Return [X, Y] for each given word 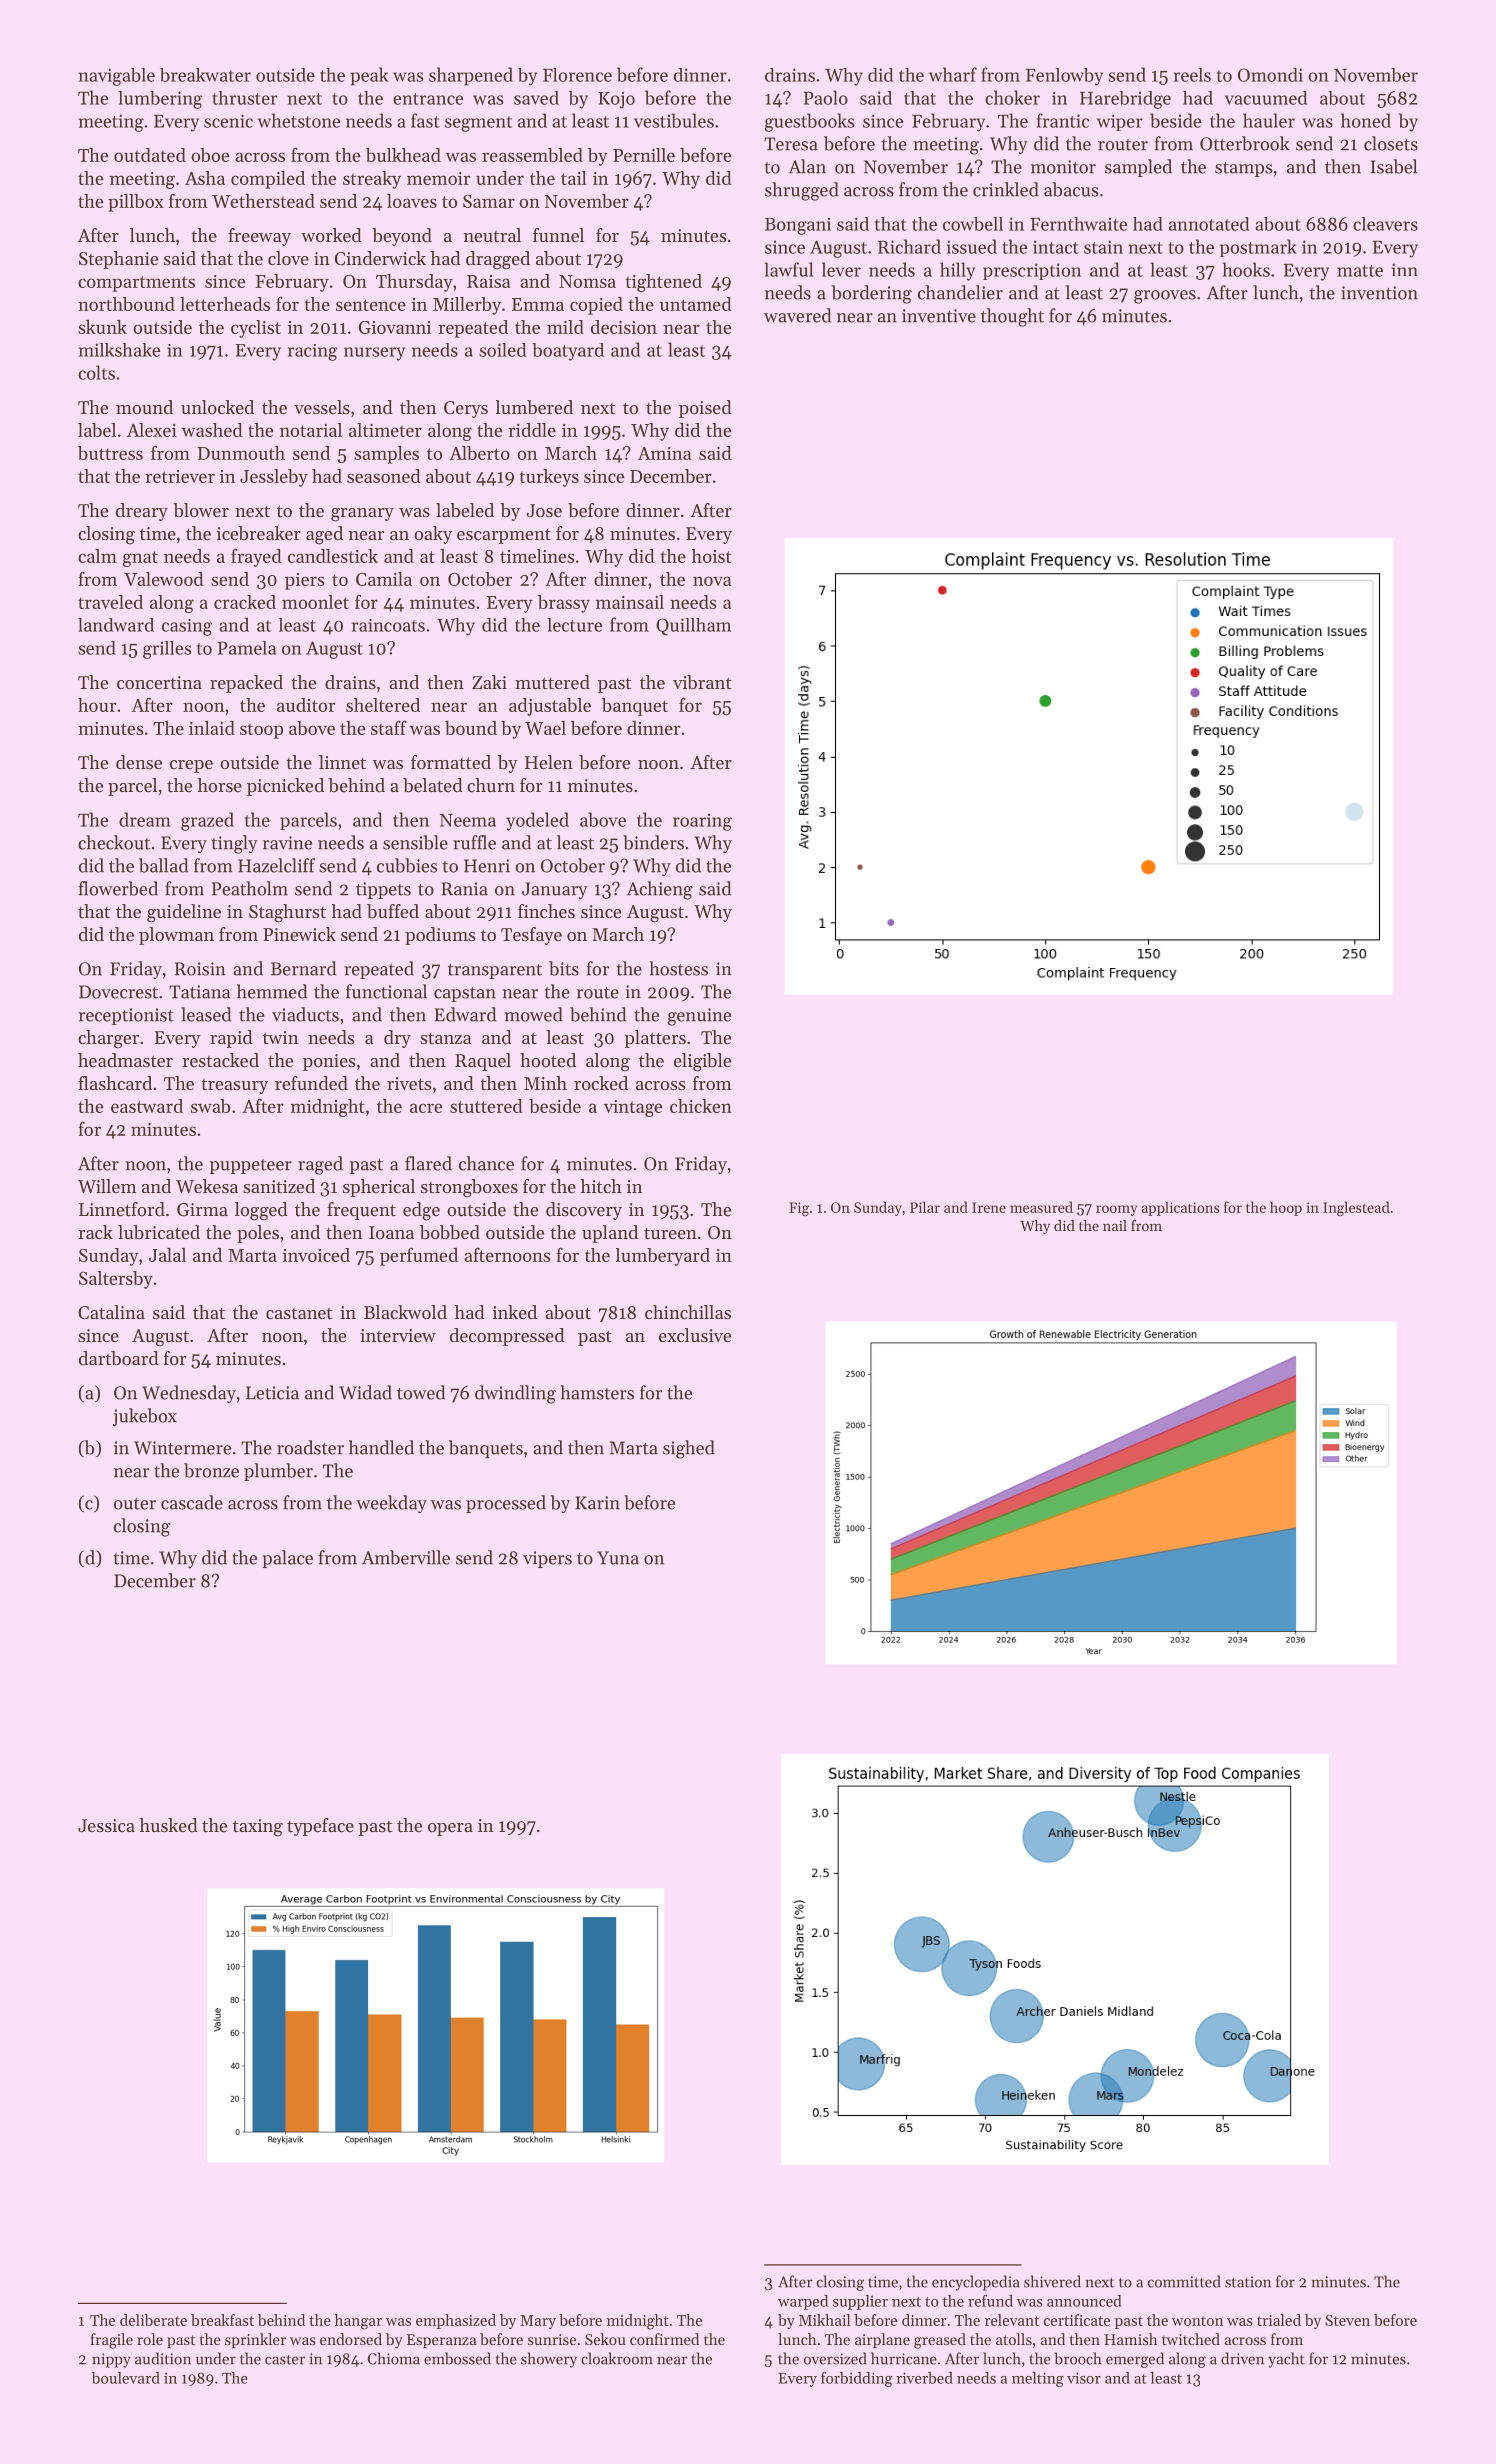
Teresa [791, 144]
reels [1192, 75]
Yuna [618, 1558]
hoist [712, 556]
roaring [702, 822]
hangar [358, 2322]
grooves [1165, 297]
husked [169, 1825]
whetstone [299, 120]
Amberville [406, 1557]
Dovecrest [118, 992]
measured [1041, 1207]
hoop [1286, 1208]
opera [450, 1829]
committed [1184, 2281]
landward [116, 625]
